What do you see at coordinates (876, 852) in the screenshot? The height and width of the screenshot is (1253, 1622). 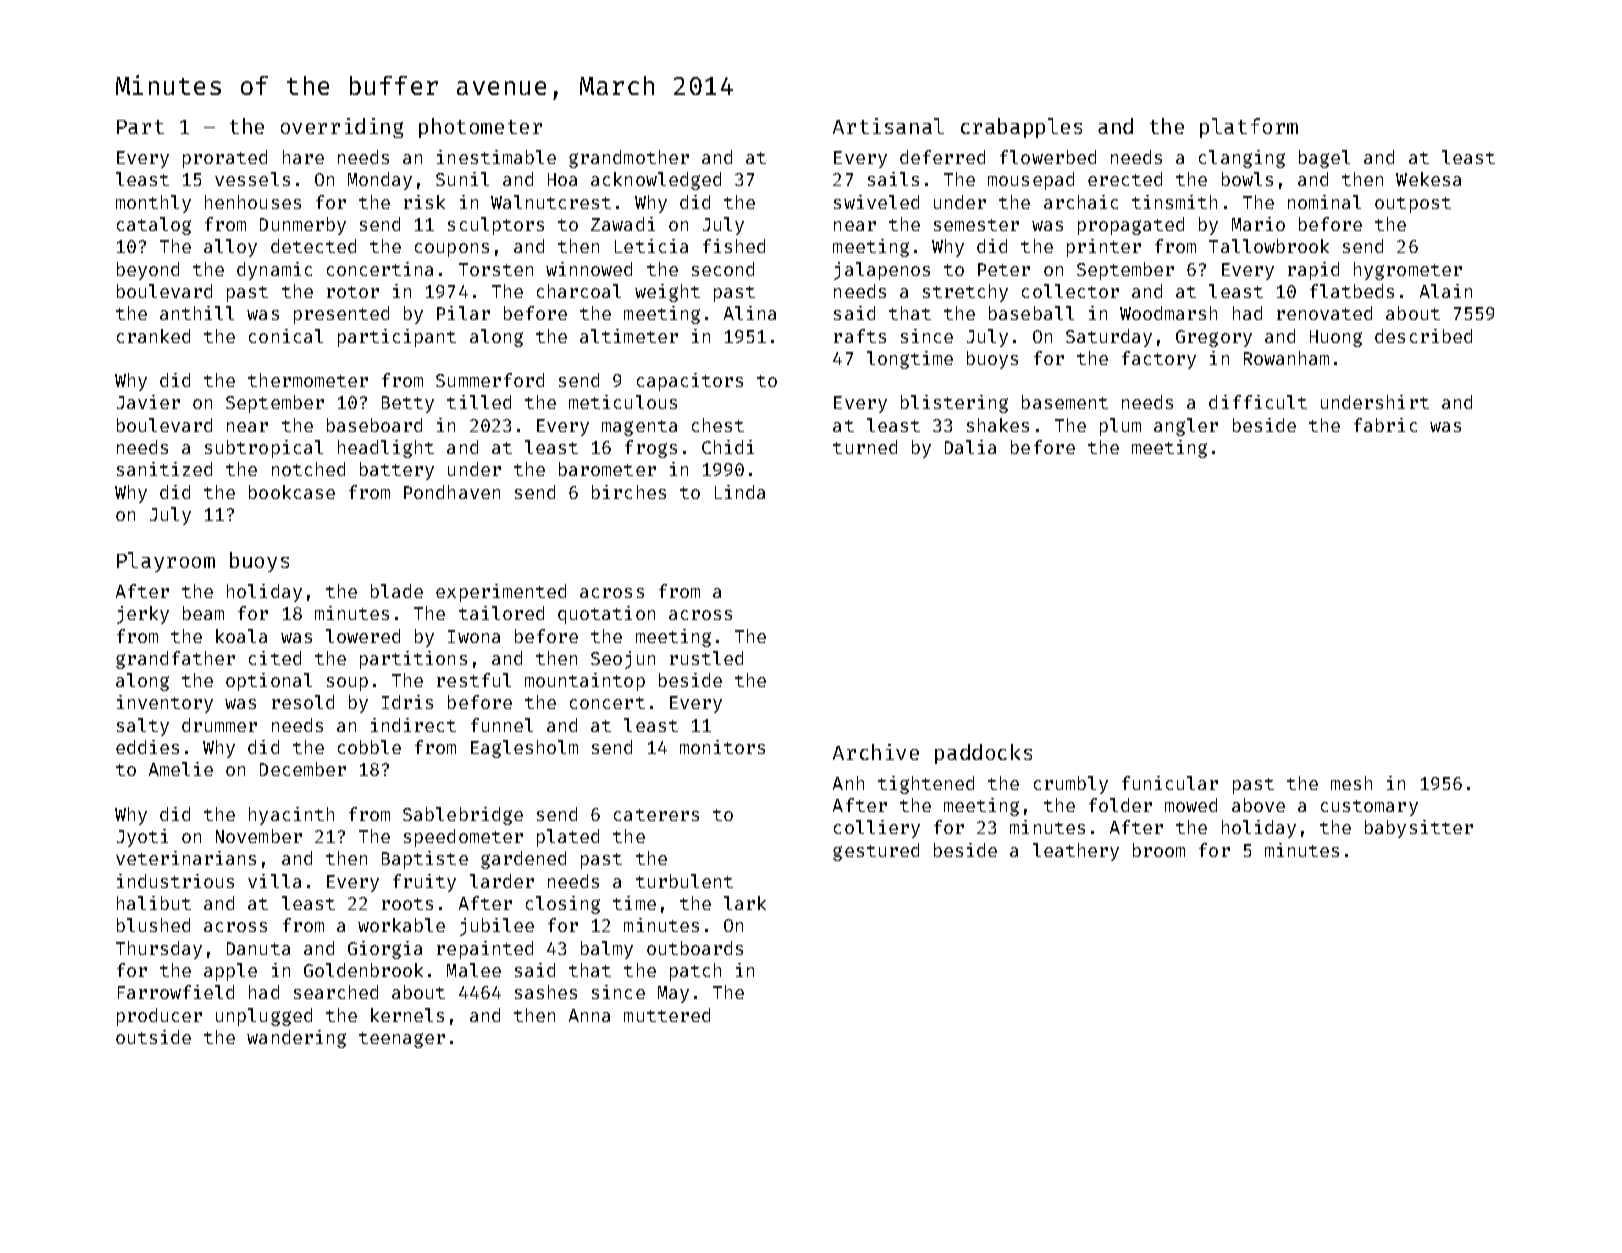 I see `gestured` at bounding box center [876, 852].
